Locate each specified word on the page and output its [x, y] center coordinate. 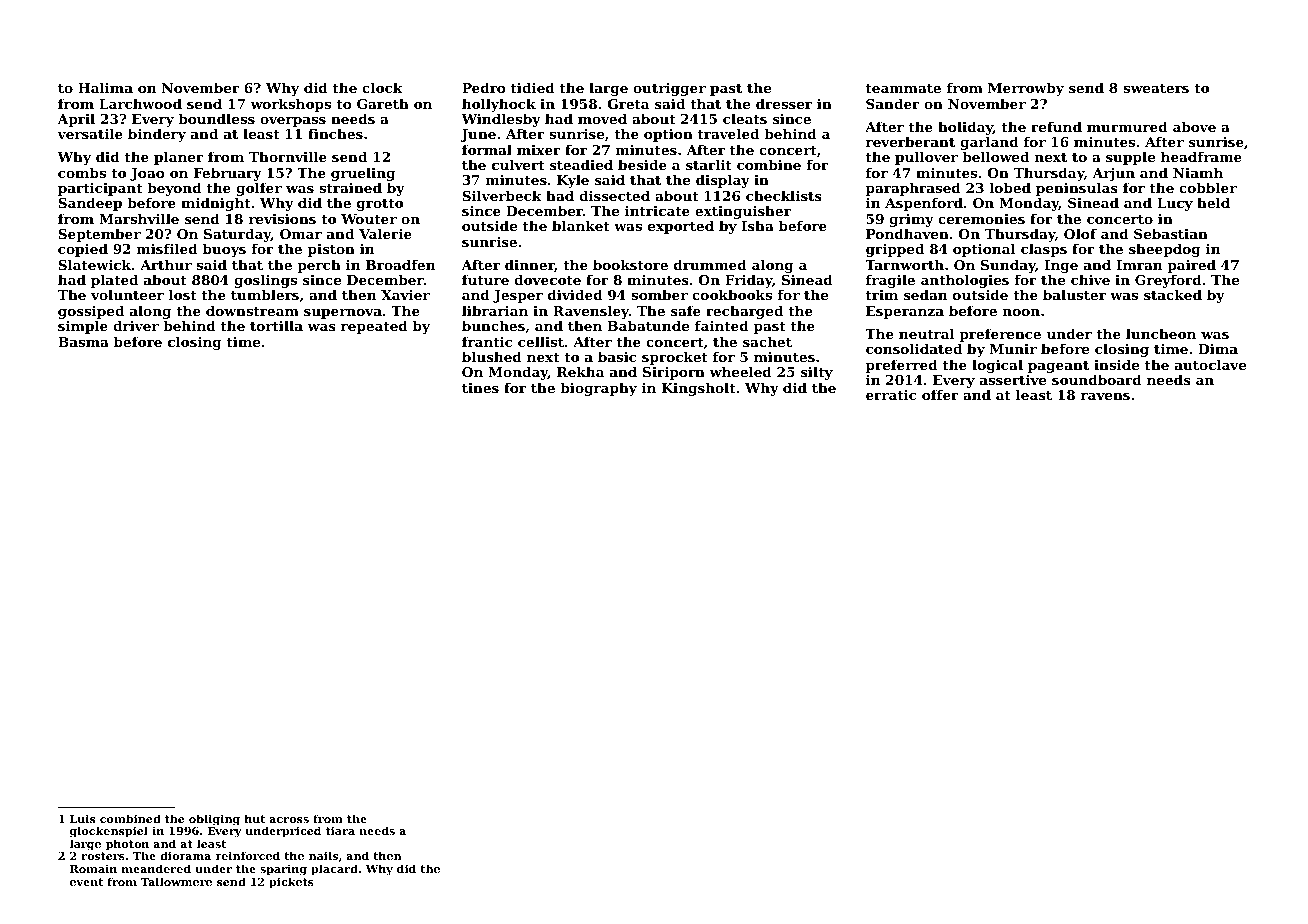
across [289, 820]
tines [480, 387]
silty [817, 373]
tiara [340, 830]
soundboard [1097, 379]
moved [602, 118]
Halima [105, 87]
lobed [1010, 187]
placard [334, 870]
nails [323, 855]
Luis [82, 818]
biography [598, 389]
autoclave [1210, 364]
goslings [265, 282]
